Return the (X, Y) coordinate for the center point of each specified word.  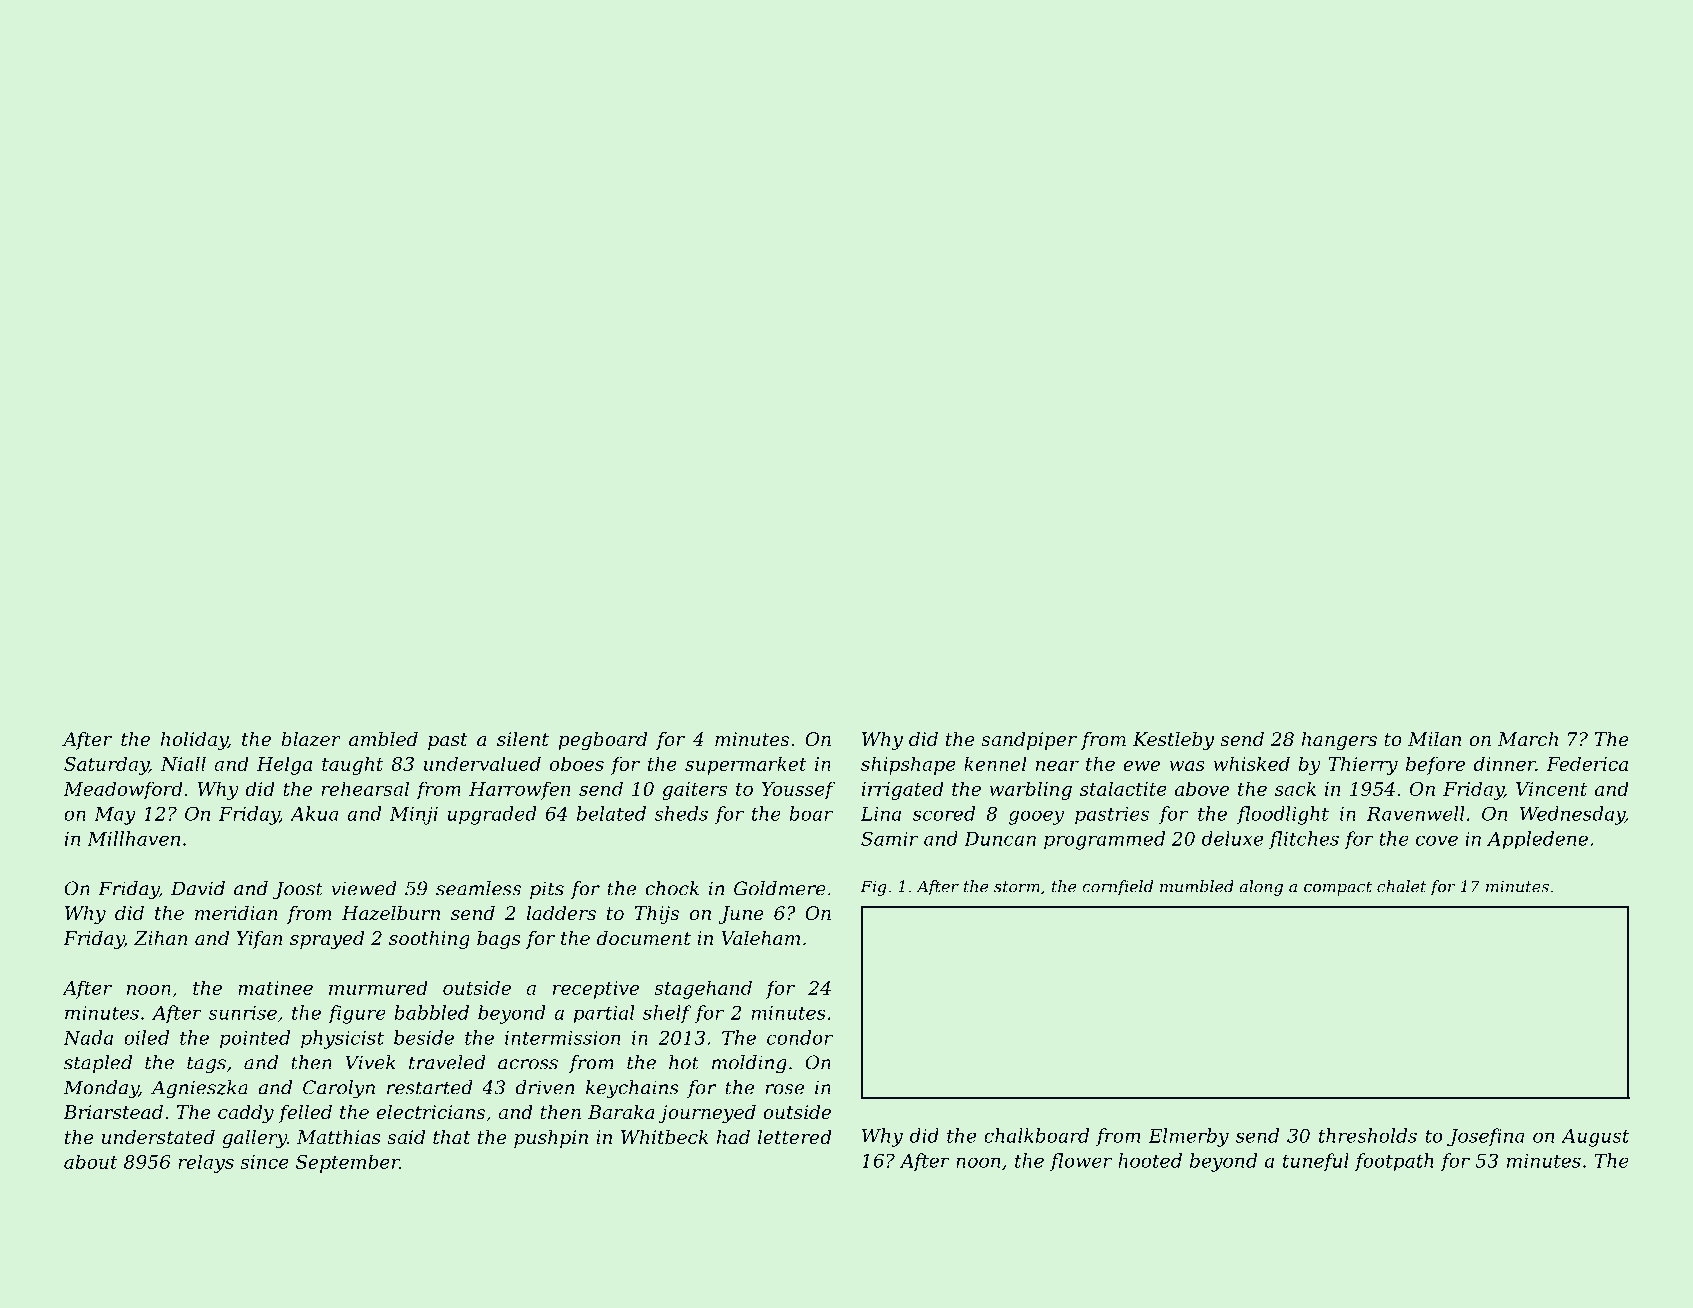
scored (944, 813)
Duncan (1000, 839)
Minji (414, 816)
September (348, 1163)
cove (1437, 840)
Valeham (760, 938)
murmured (378, 987)
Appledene (1537, 840)
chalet (1402, 886)
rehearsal (365, 788)
